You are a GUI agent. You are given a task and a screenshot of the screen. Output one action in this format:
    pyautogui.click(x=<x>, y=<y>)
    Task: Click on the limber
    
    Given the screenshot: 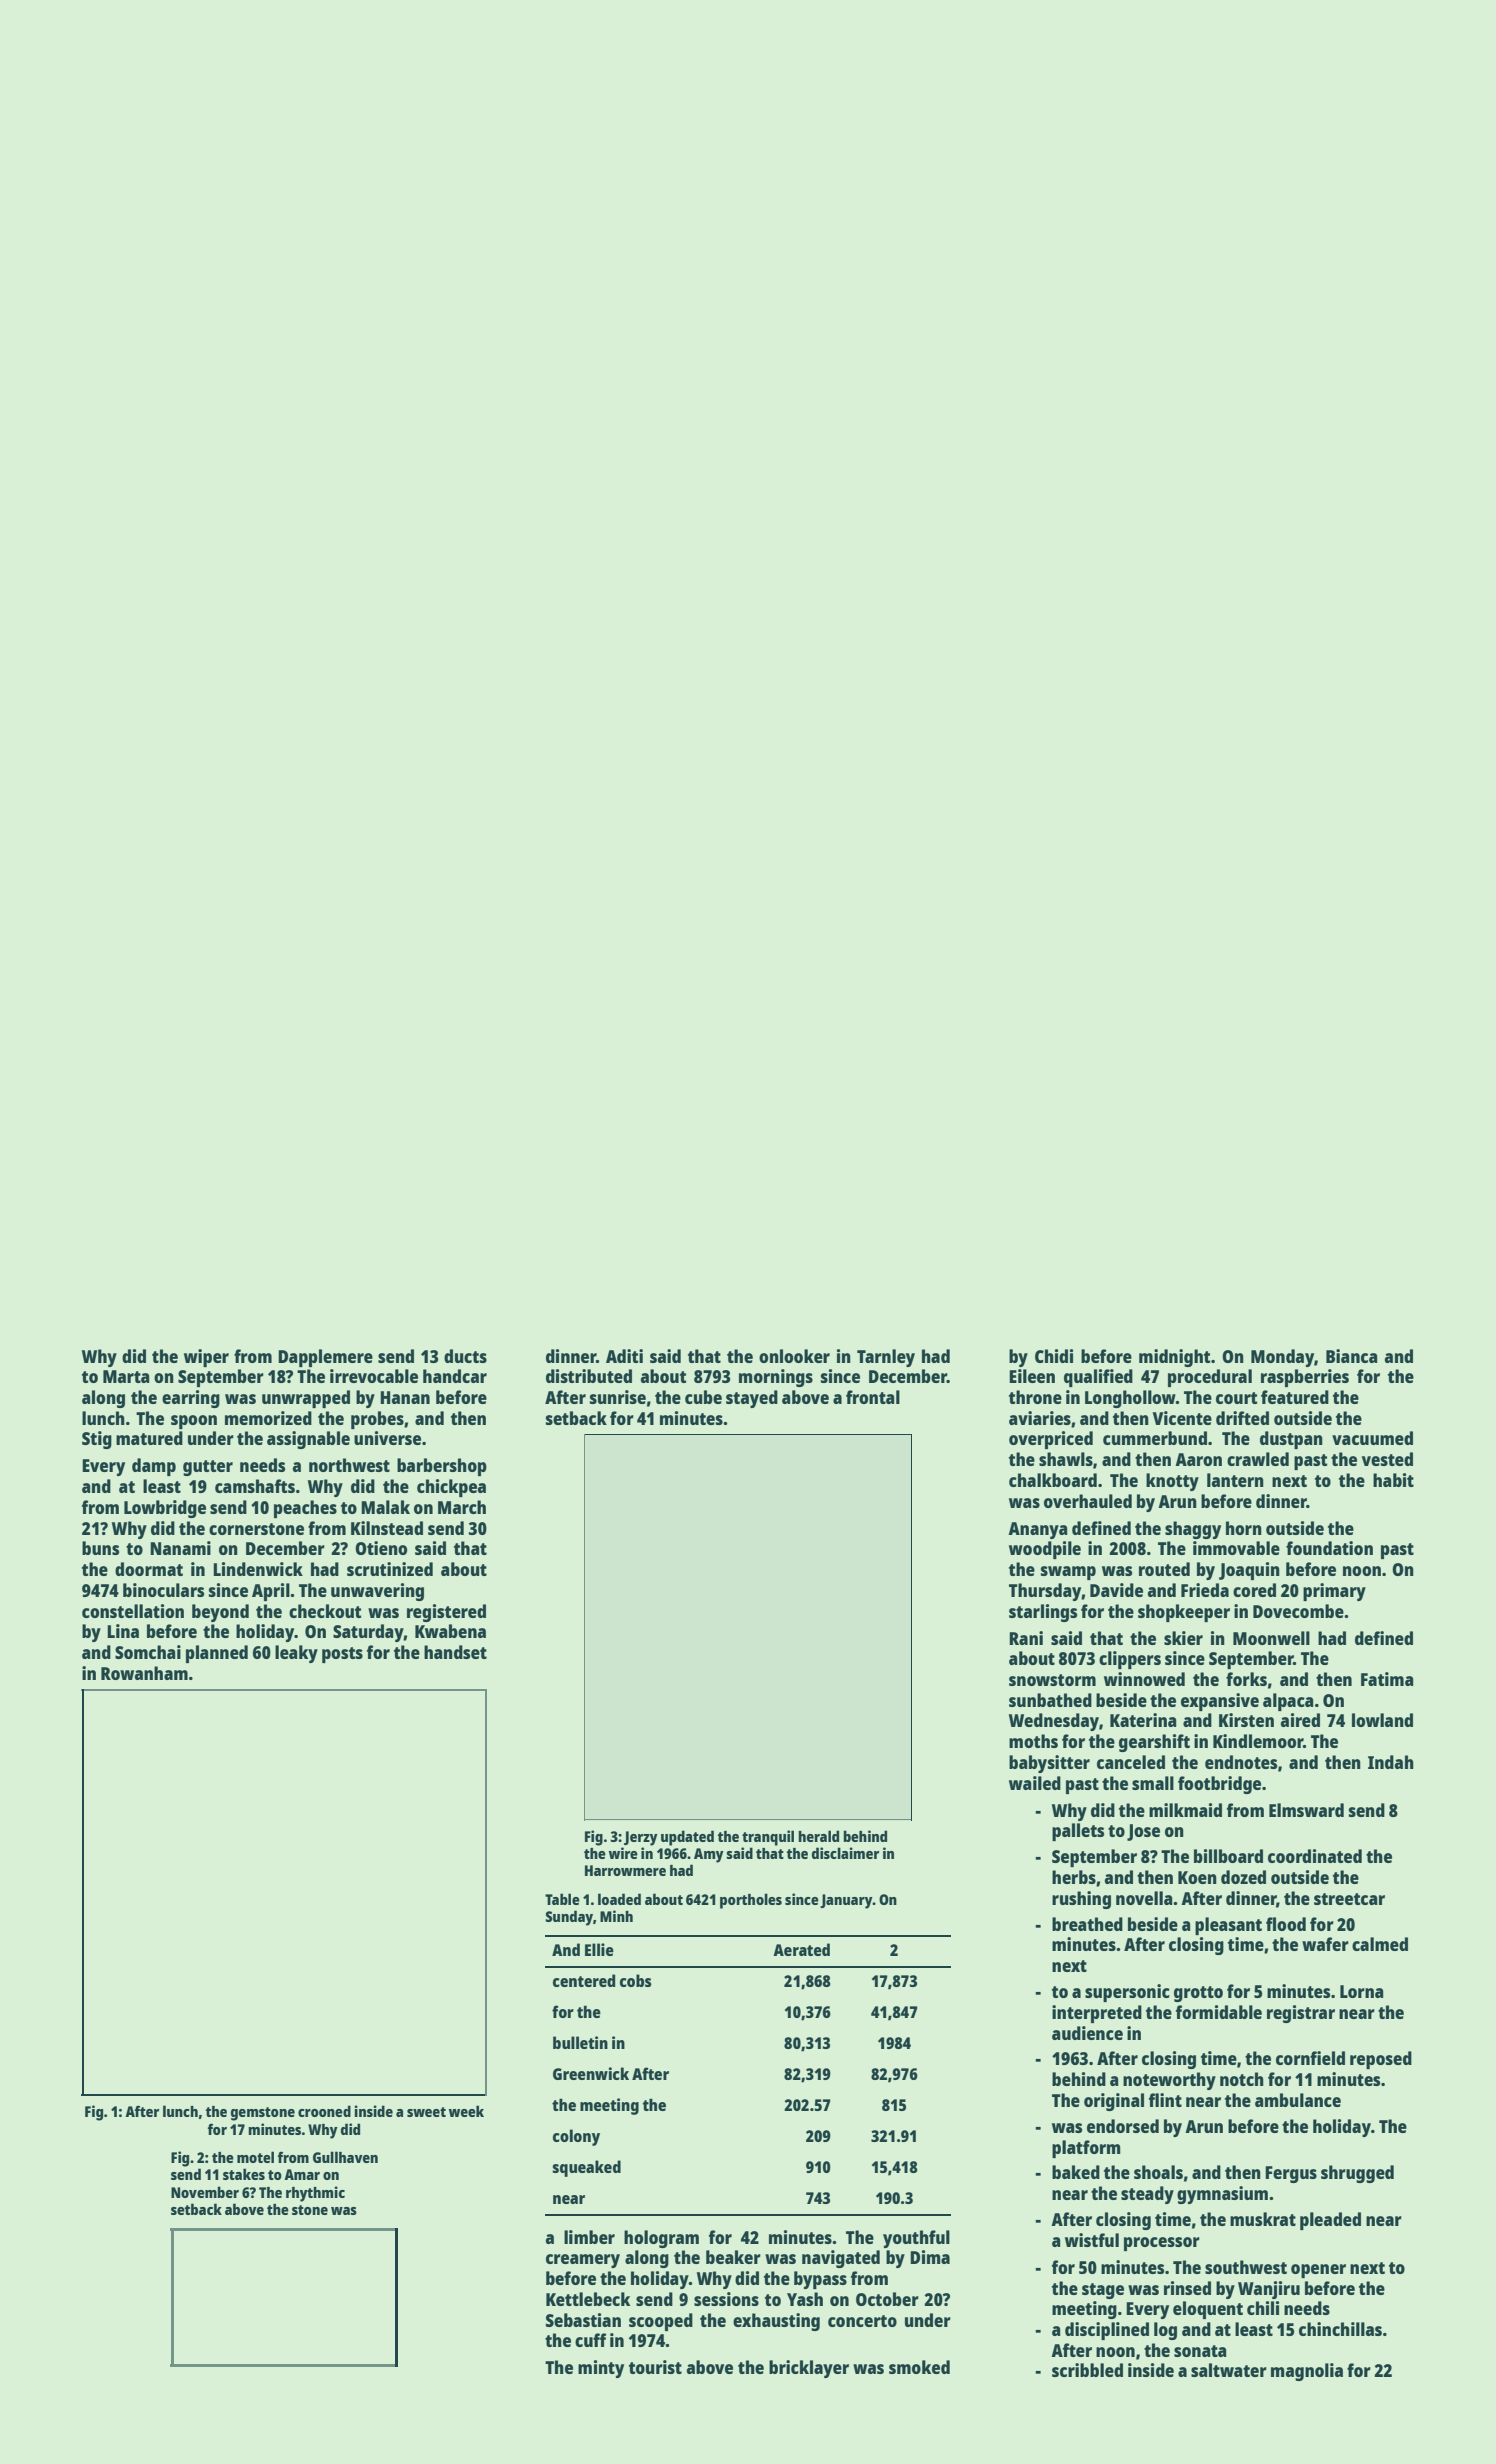 What is the action you would take?
    pyautogui.click(x=589, y=2237)
